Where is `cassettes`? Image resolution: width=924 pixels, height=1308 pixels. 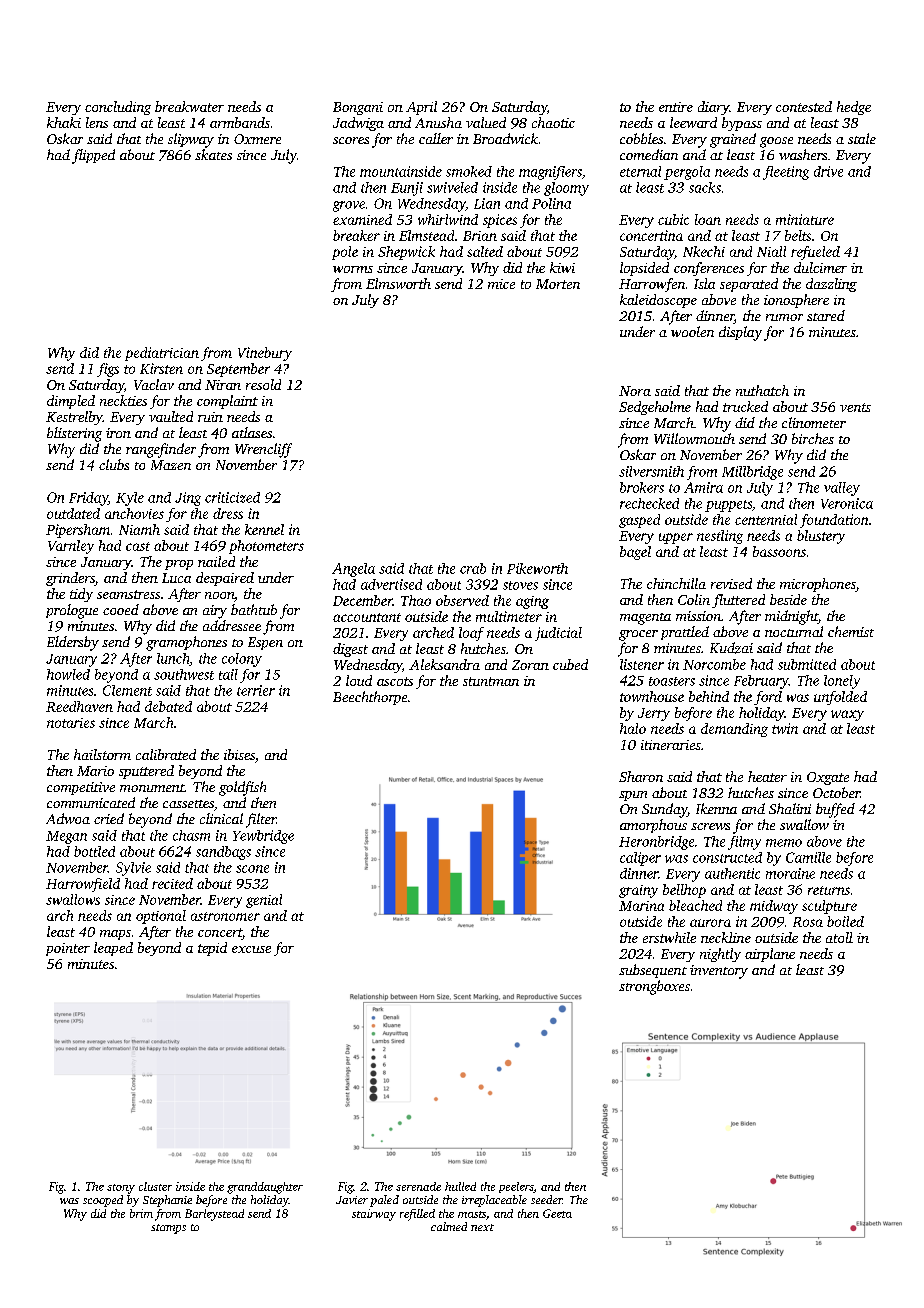 cassettes is located at coordinates (188, 804).
